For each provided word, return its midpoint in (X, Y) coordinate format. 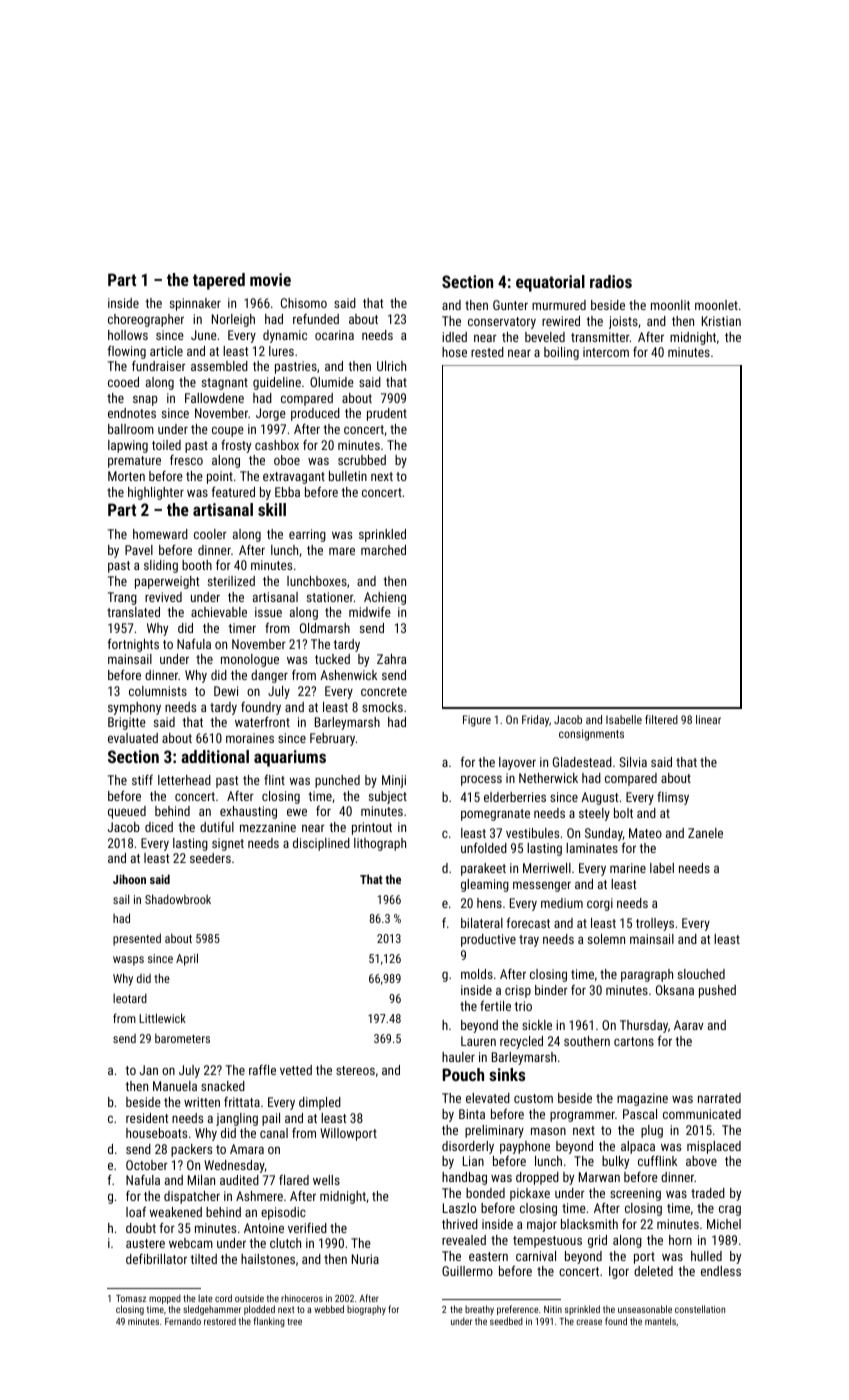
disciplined (321, 844)
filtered (661, 719)
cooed (123, 382)
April (187, 959)
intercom (606, 352)
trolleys (655, 924)
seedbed (506, 1321)
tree (294, 1321)
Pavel (139, 550)
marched (383, 550)
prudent (387, 414)
